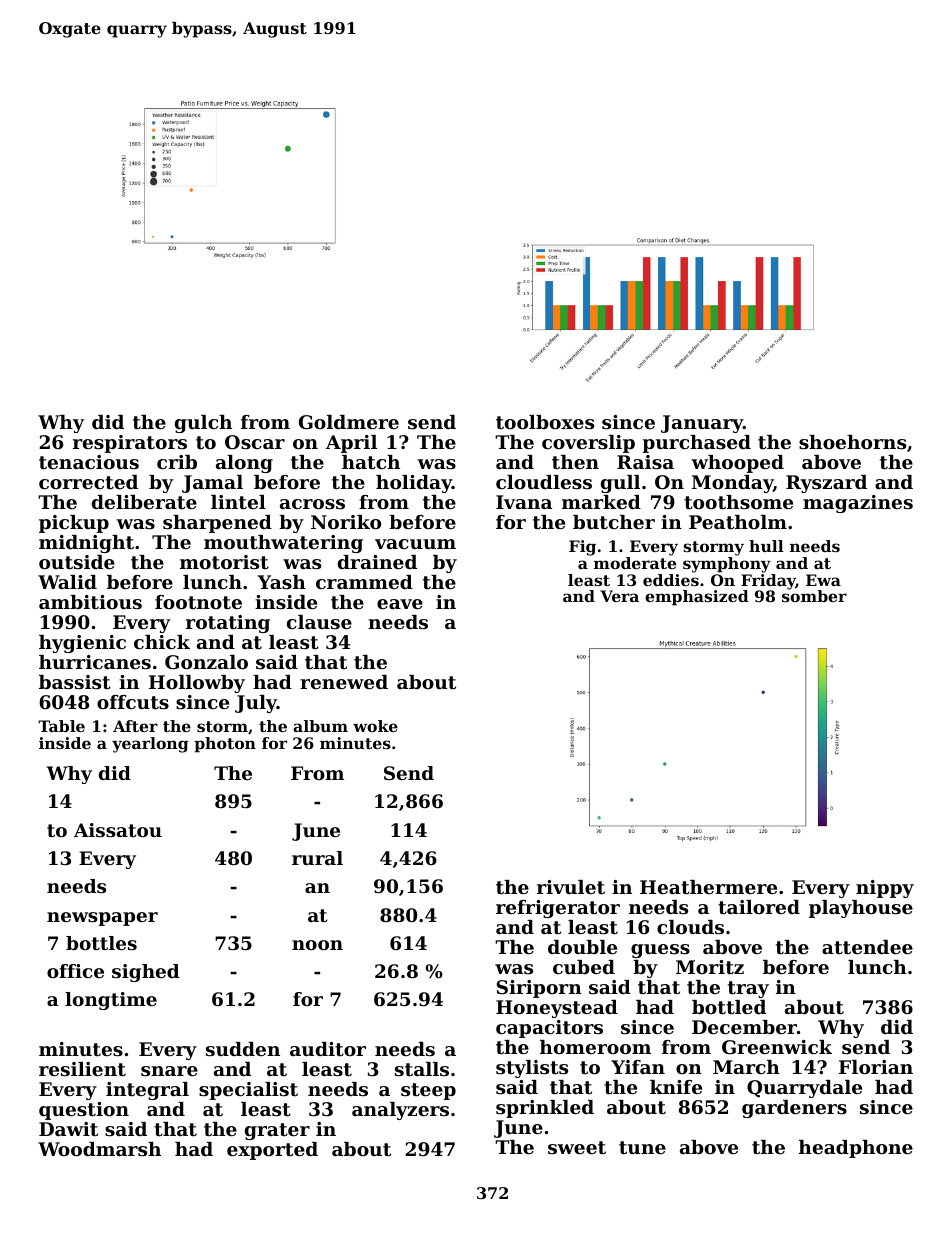  What do you see at coordinates (400, 604) in the document?
I see `eave` at bounding box center [400, 604].
